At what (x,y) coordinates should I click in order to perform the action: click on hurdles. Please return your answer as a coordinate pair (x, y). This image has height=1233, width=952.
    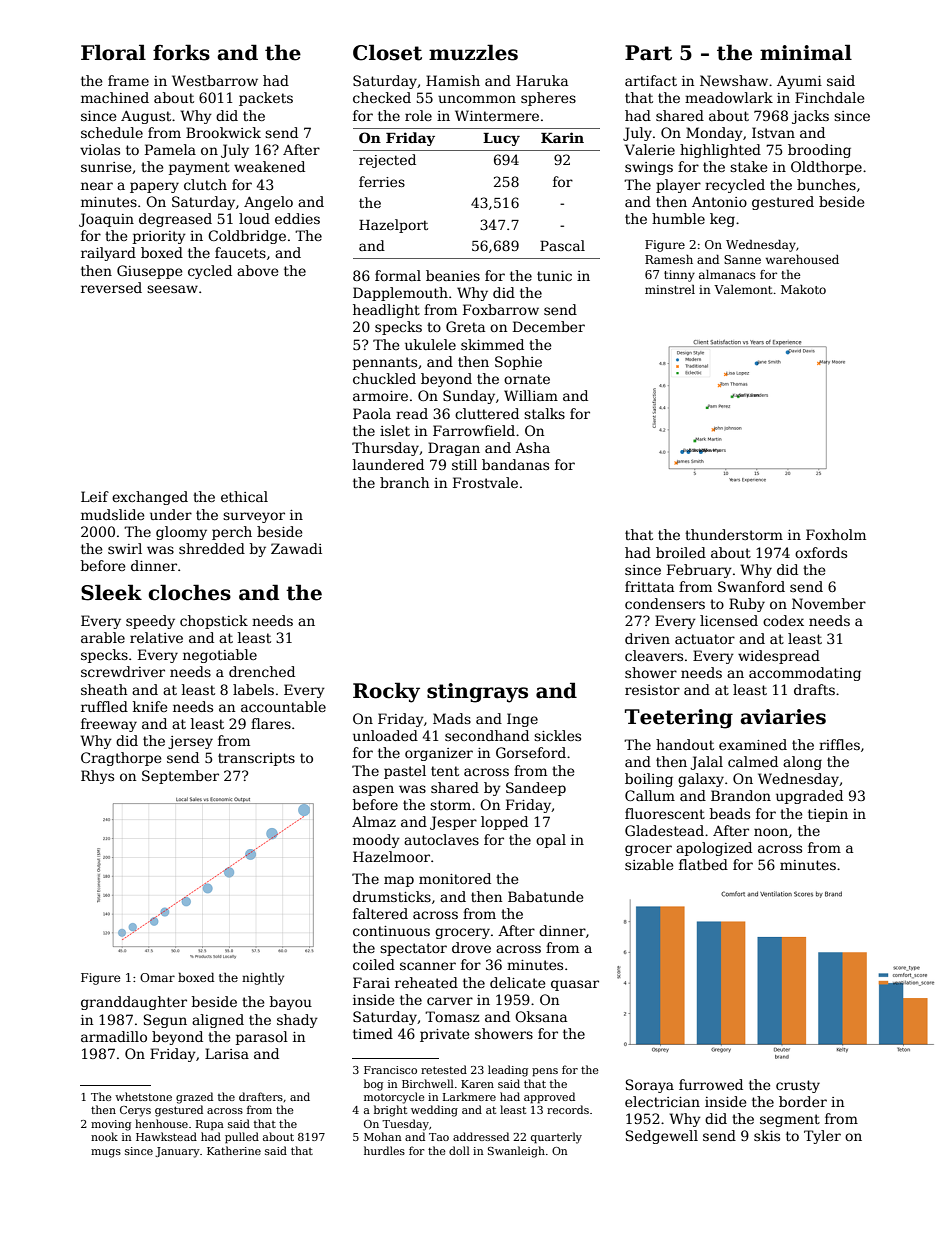
    Looking at the image, I should click on (384, 1150).
